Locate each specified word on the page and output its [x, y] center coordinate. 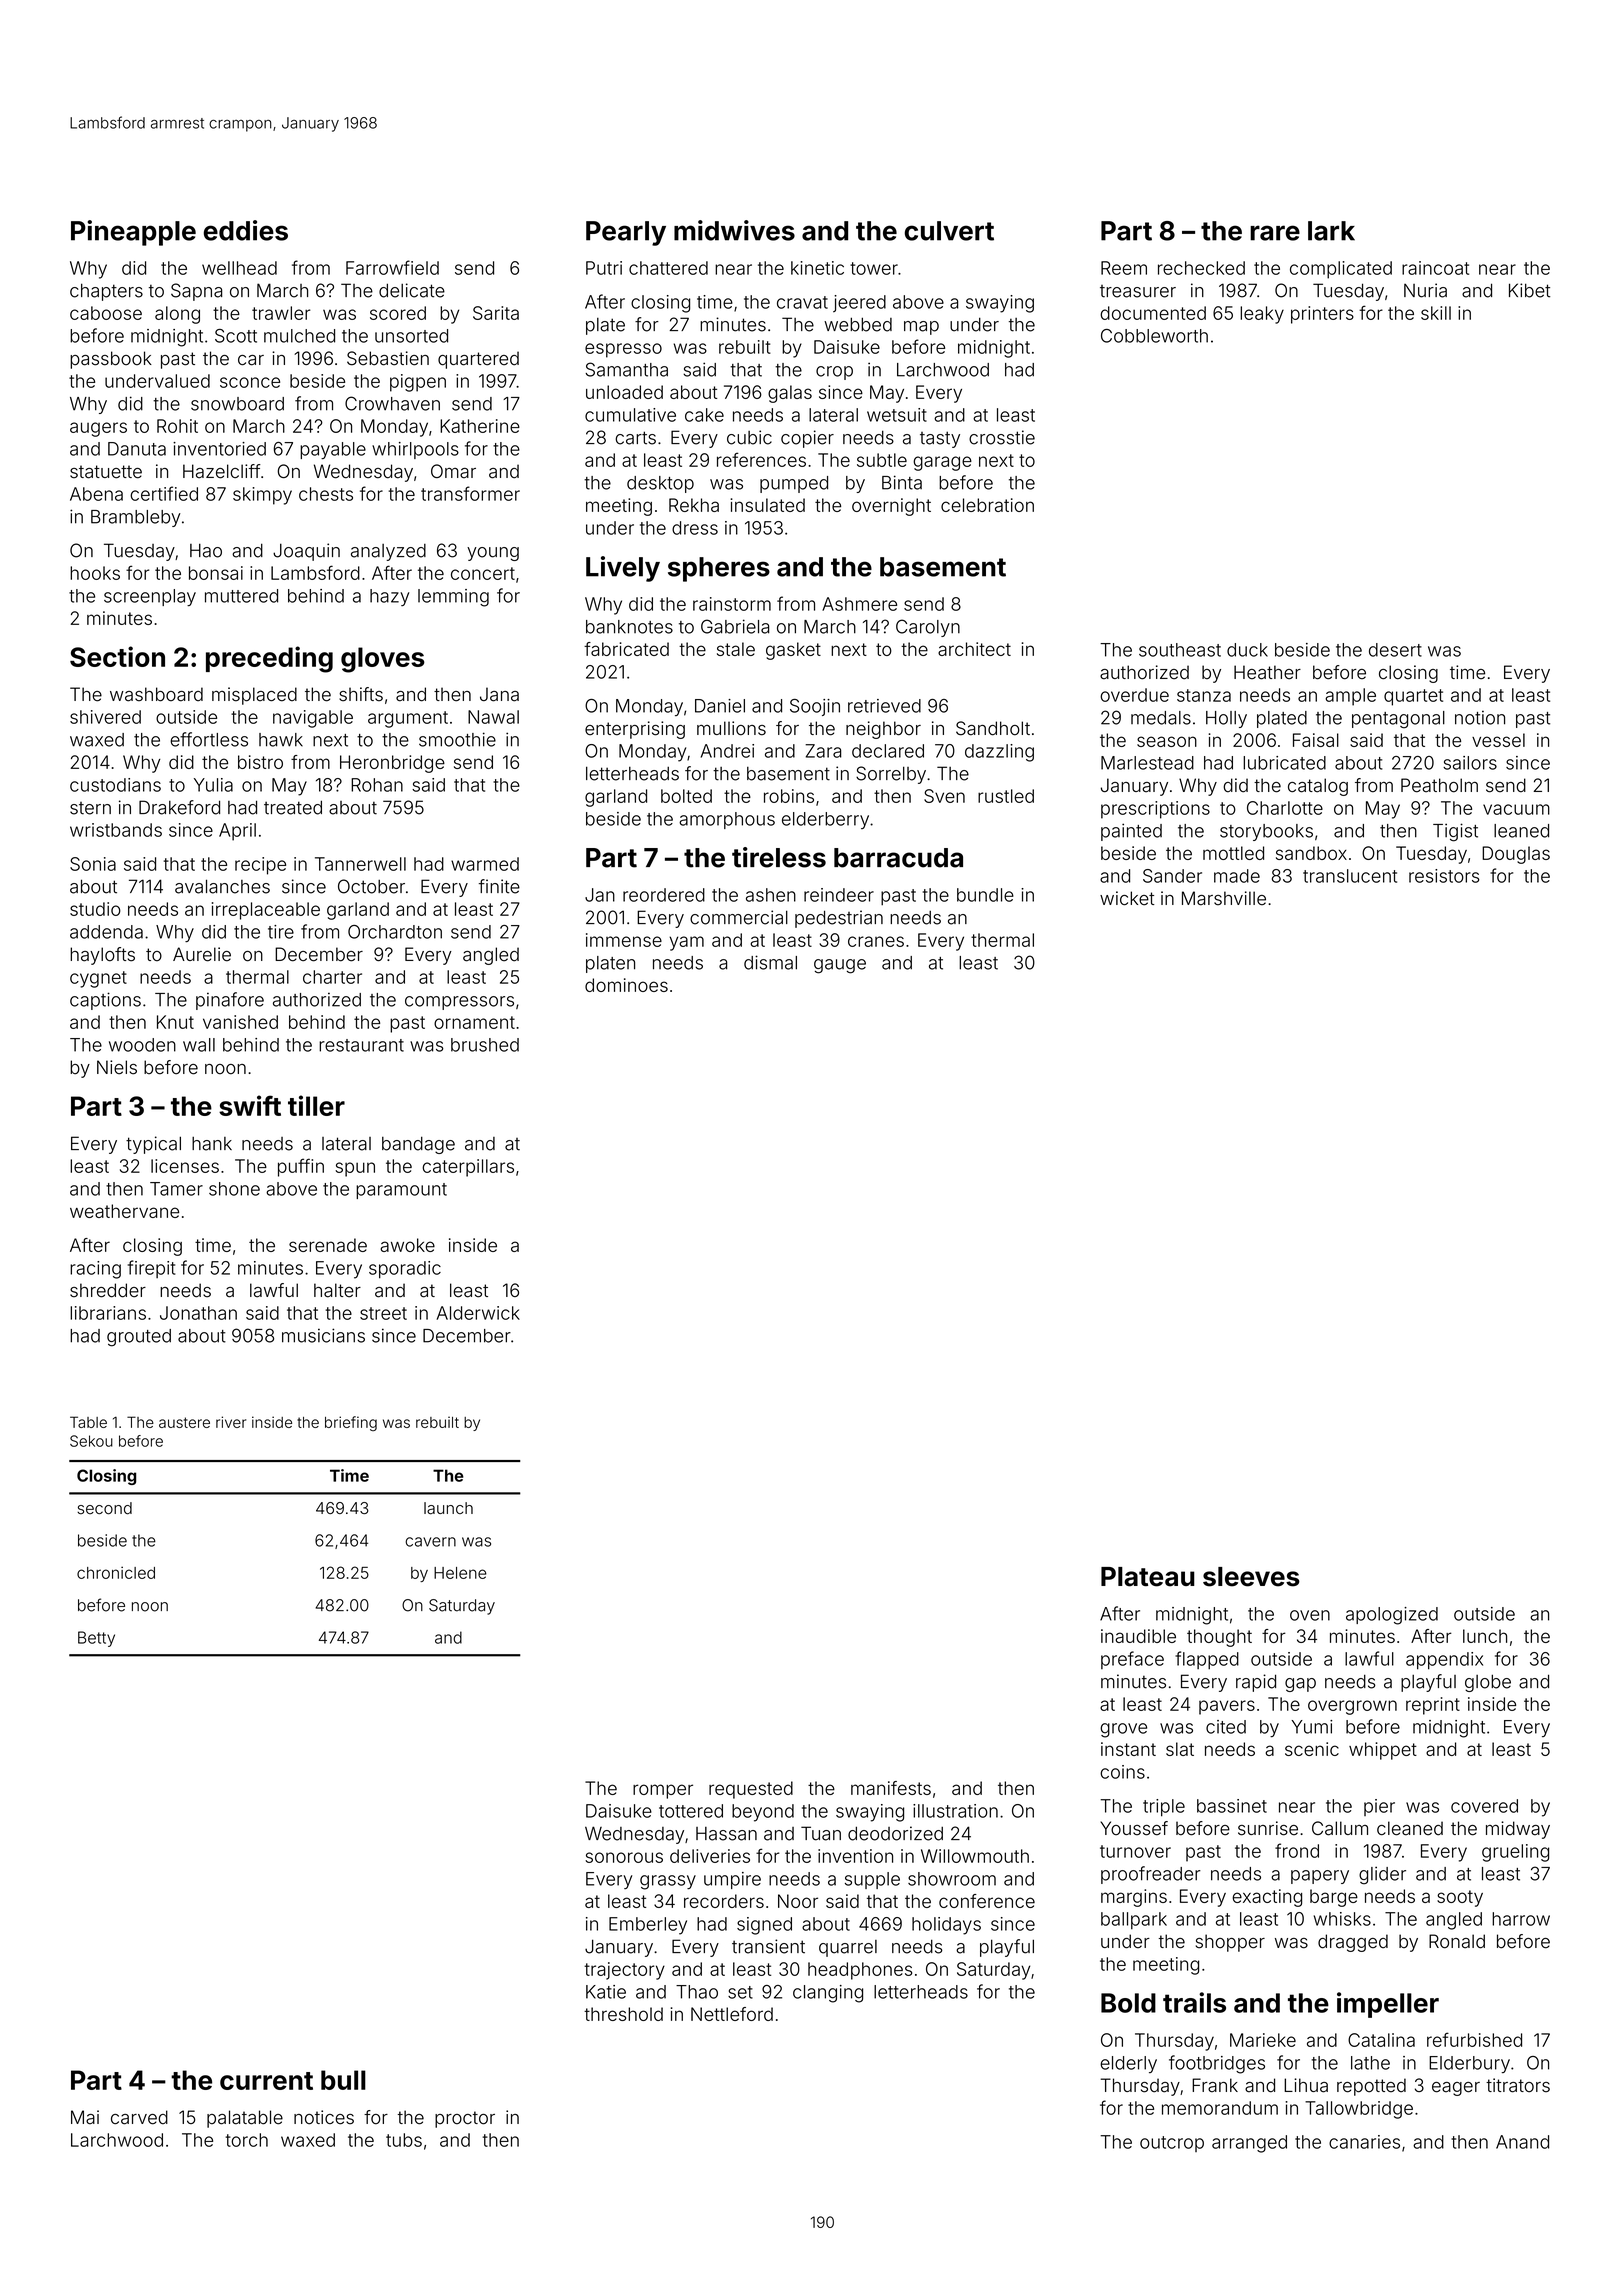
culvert [949, 231]
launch [448, 1508]
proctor [465, 2119]
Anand [1522, 2142]
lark [1331, 231]
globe [1488, 1683]
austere [184, 1422]
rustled [1006, 796]
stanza [1204, 695]
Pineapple [133, 233]
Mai [85, 2117]
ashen [771, 895]
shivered [105, 717]
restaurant [361, 1045]
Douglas [1516, 855]
